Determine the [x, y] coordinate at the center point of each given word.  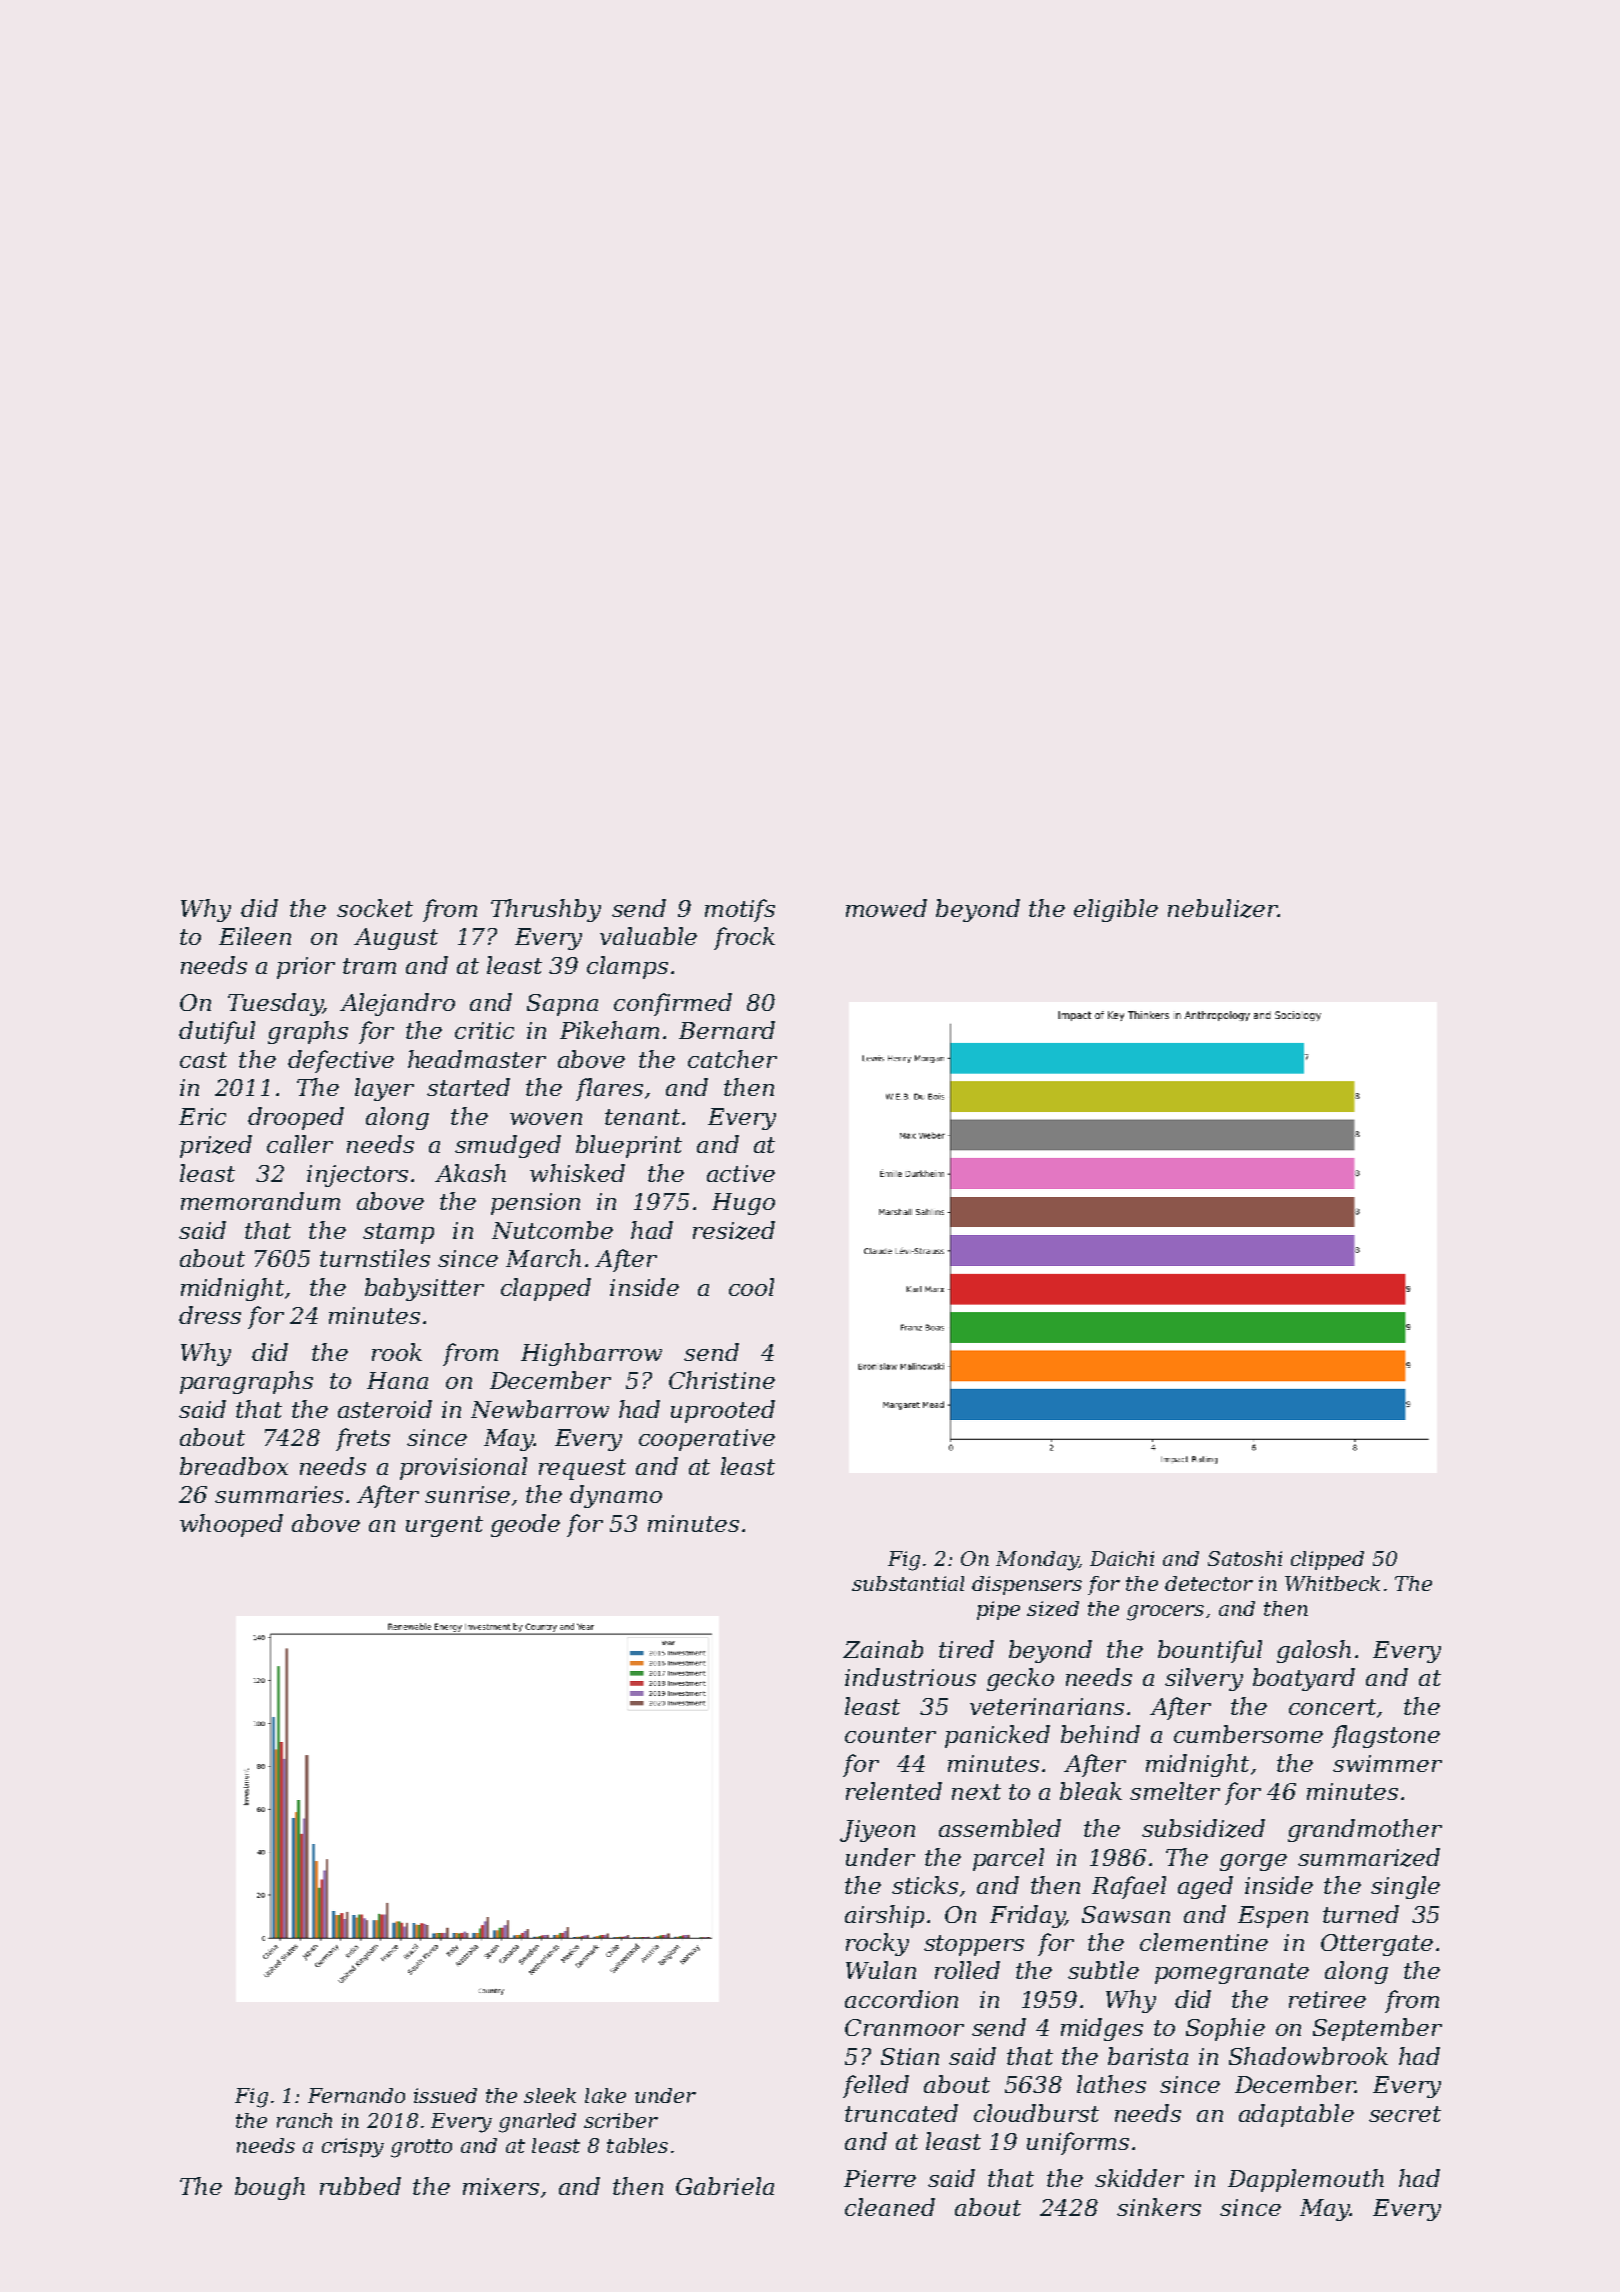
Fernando [356, 2095]
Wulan [881, 1970]
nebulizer [1223, 908]
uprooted [723, 1411]
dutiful [217, 1032]
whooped [231, 1525]
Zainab [883, 1649]
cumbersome [1248, 1734]
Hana [397, 1380]
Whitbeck [1332, 1583]
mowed [886, 908]
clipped [1327, 1560]
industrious [910, 1677]
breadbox [234, 1466]
